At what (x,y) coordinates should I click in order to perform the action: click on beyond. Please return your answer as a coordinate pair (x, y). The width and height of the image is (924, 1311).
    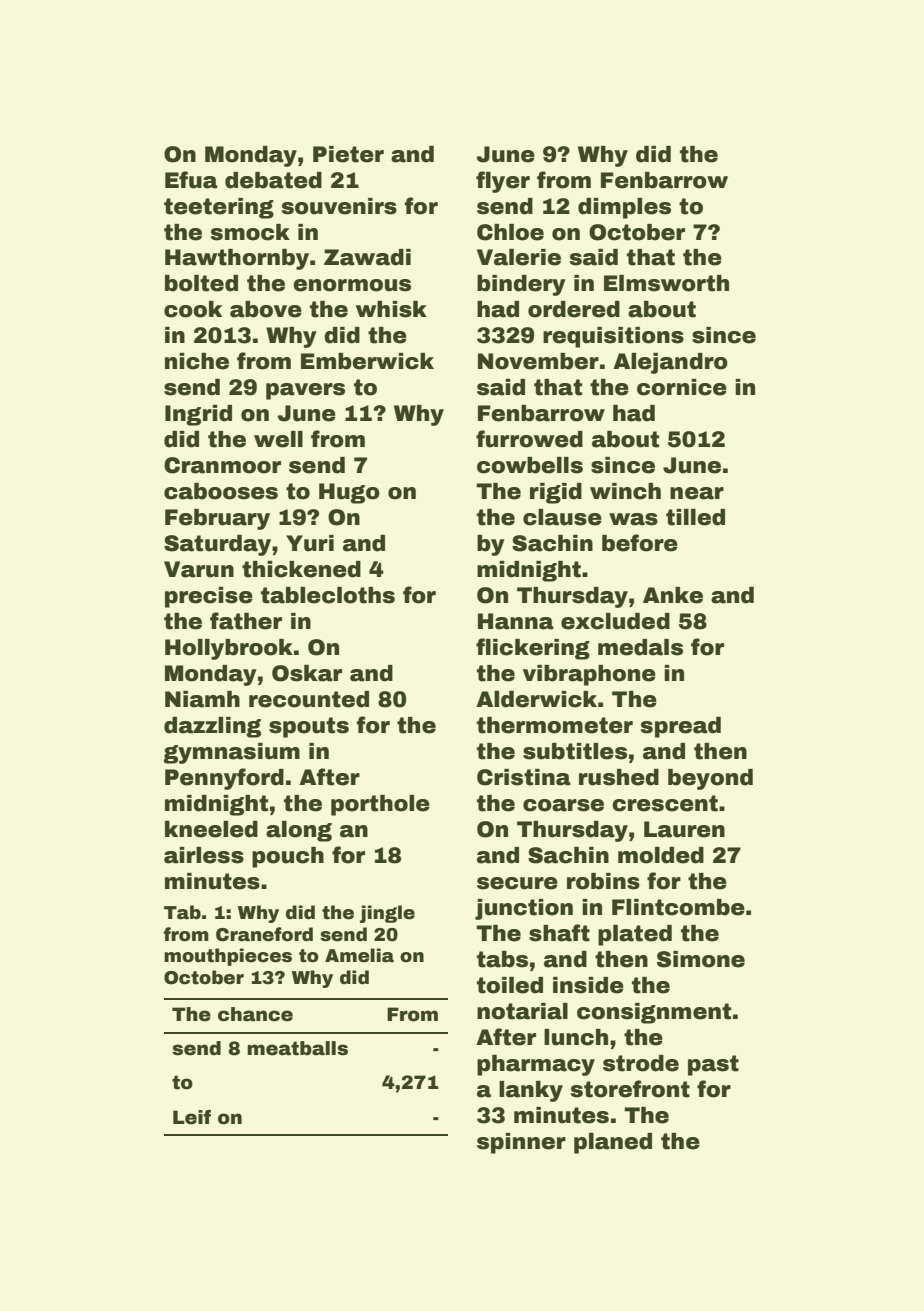
    Looking at the image, I should click on (710, 779).
